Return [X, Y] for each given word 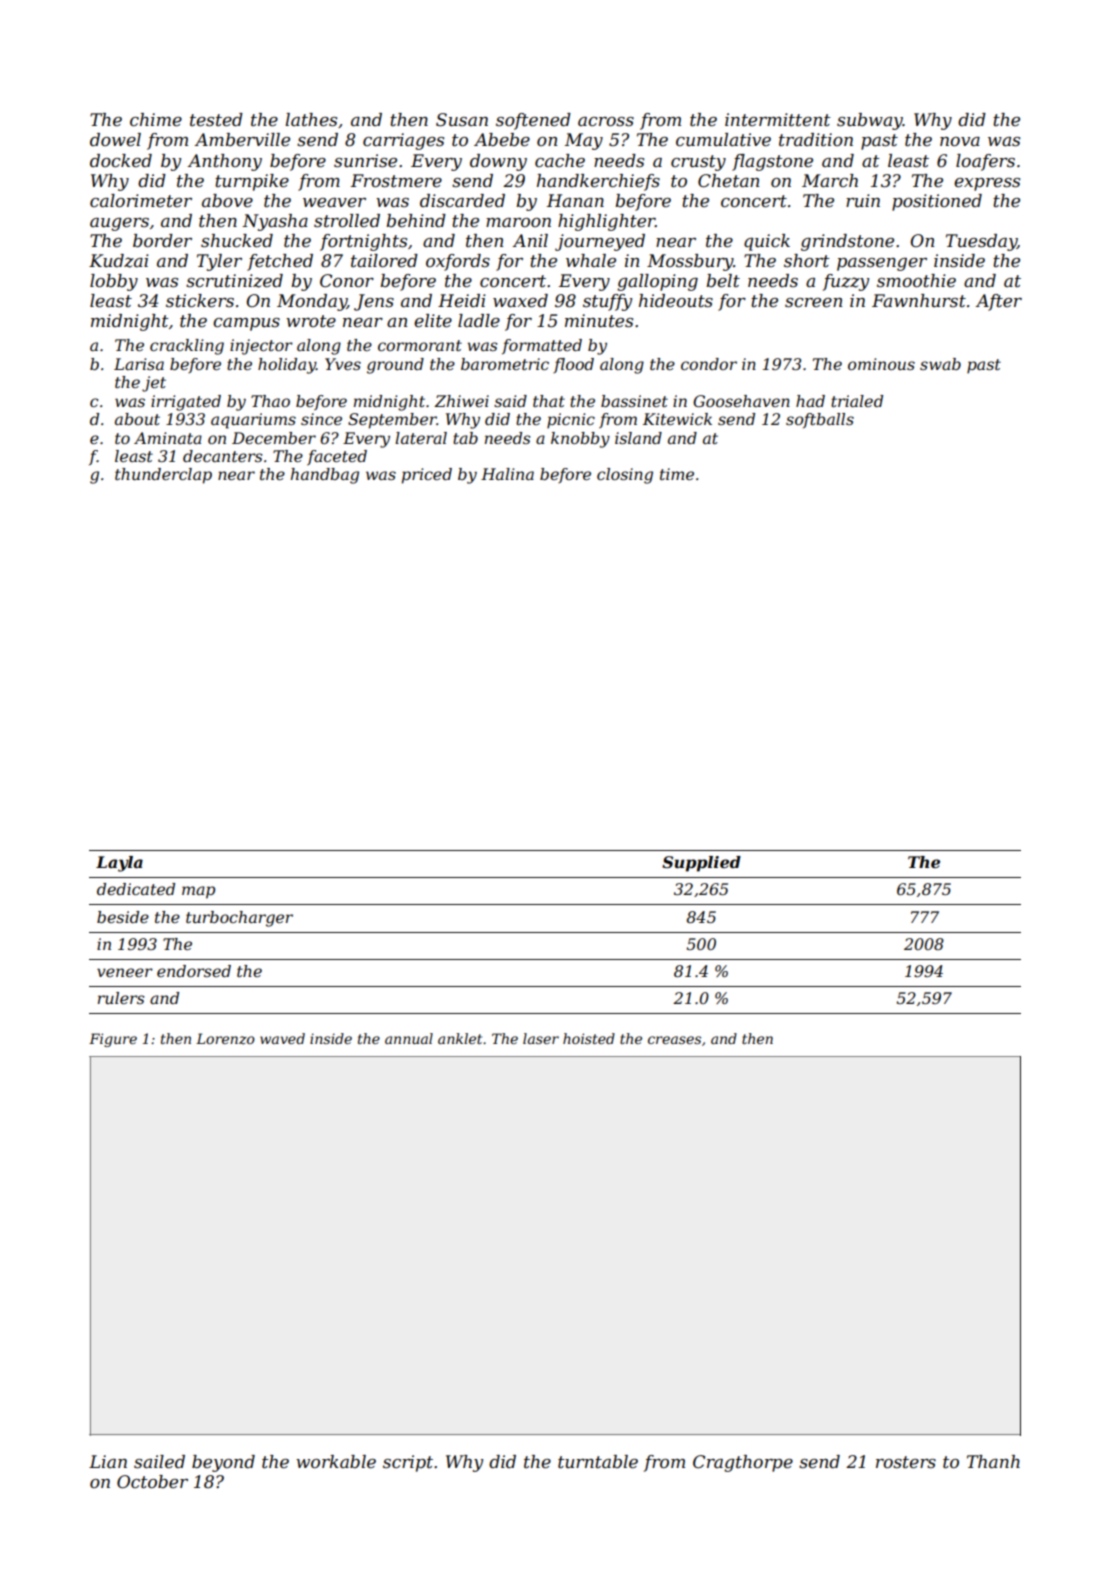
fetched [280, 262]
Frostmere [396, 181]
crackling [187, 347]
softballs [820, 420]
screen [813, 303]
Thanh [993, 1461]
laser [541, 1038]
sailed [159, 1462]
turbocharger [239, 919]
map [198, 892]
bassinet [634, 401]
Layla [119, 864]
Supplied [701, 864]
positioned [937, 202]
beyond [223, 1463]
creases [674, 1040]
